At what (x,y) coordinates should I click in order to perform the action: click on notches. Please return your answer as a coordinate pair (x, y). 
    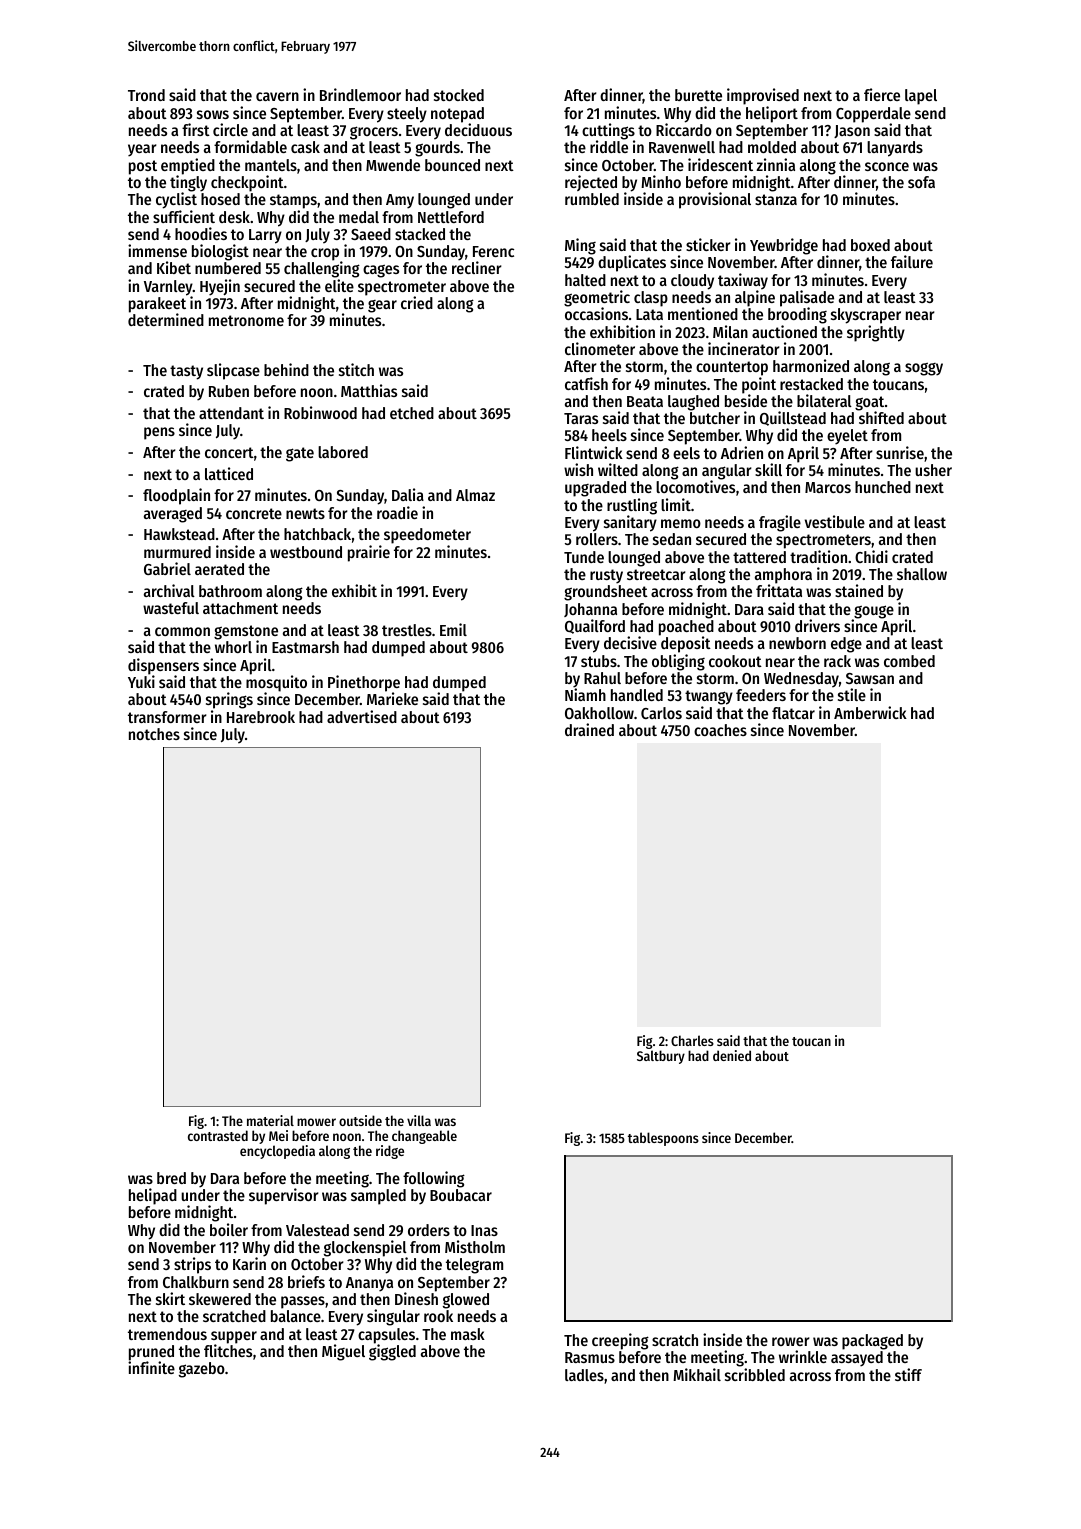
    Looking at the image, I should click on (154, 734).
